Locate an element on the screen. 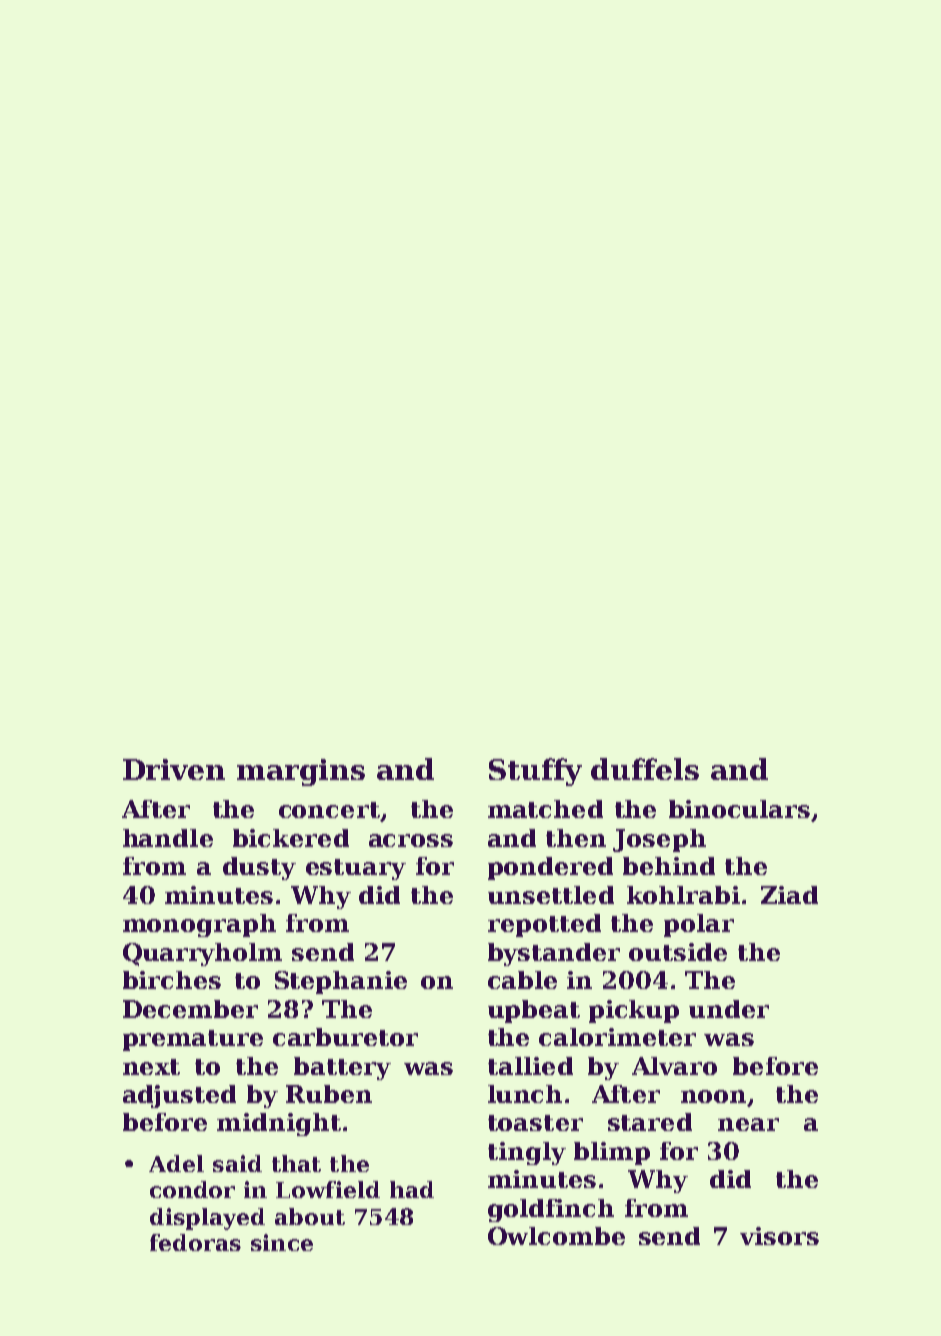  across is located at coordinates (411, 840).
